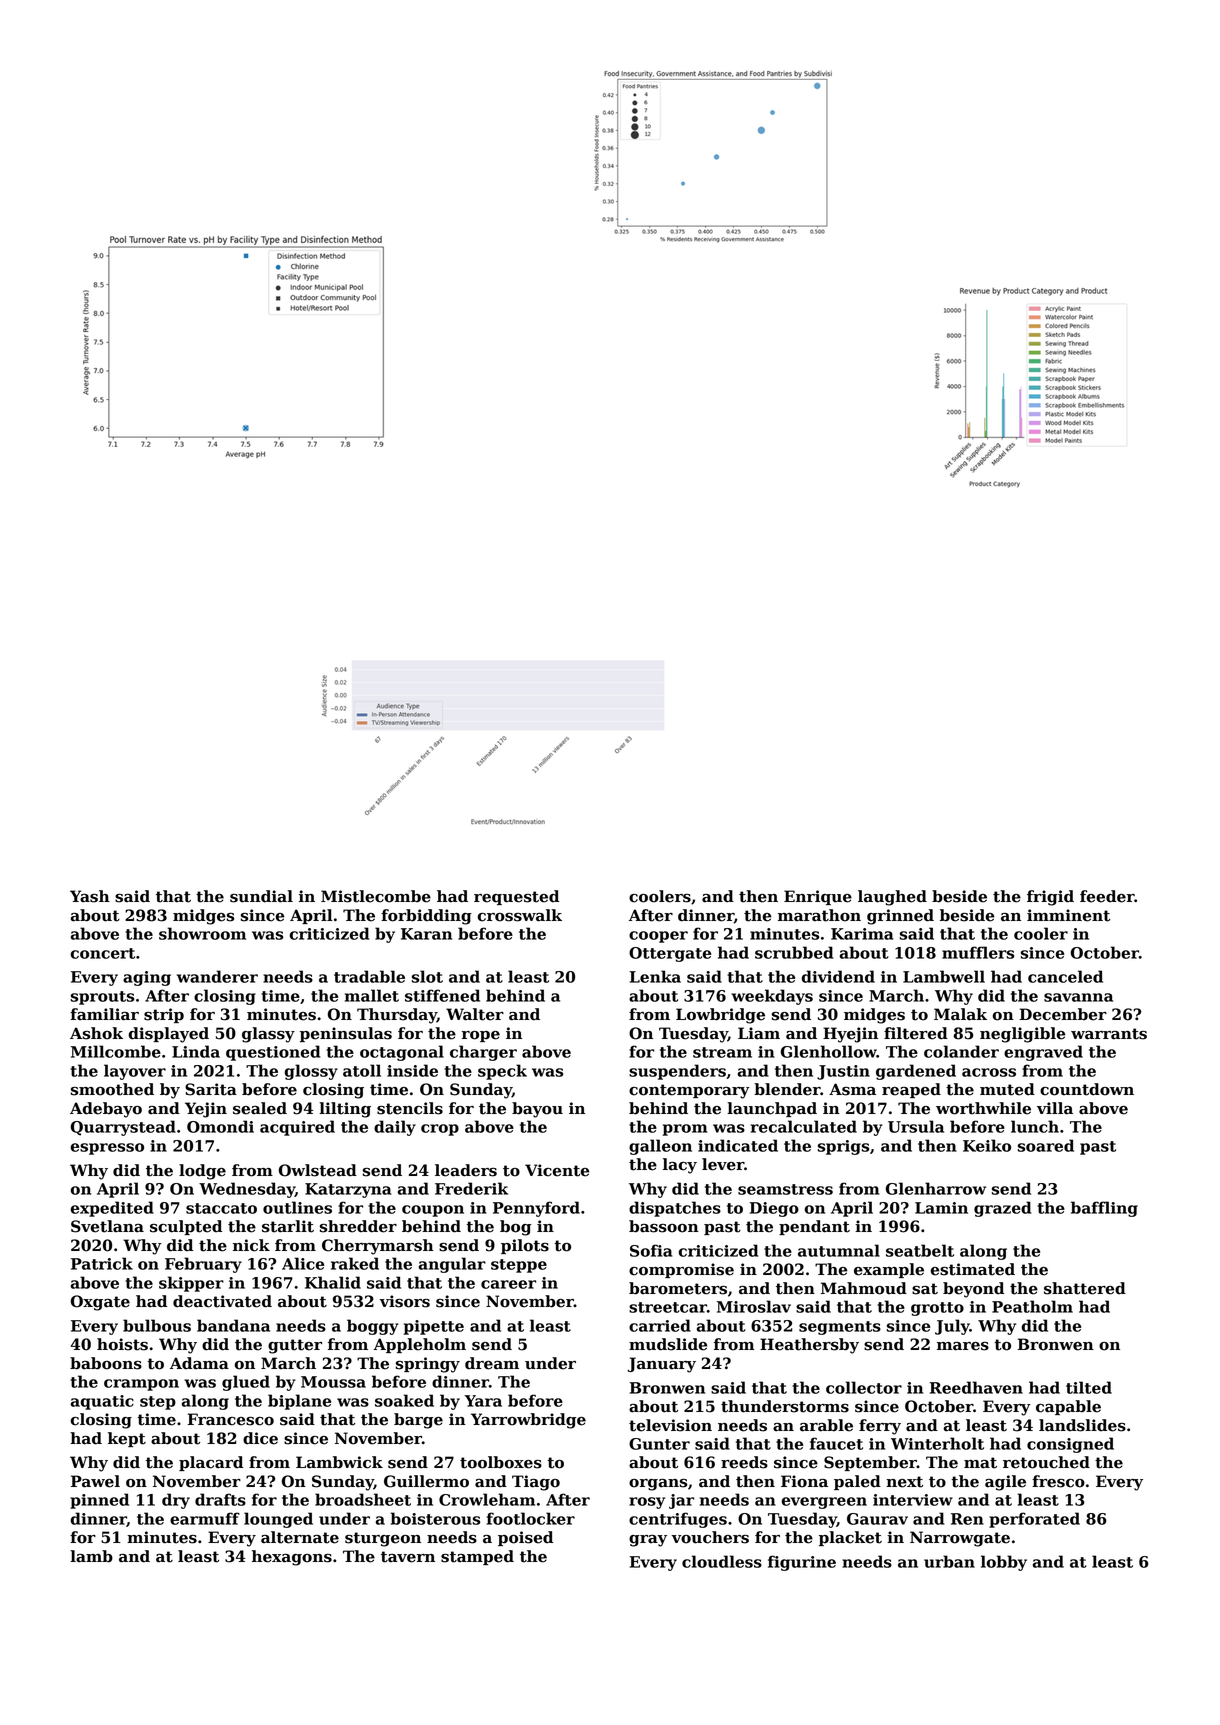 The image size is (1220, 1725). Describe the element at coordinates (246, 1383) in the screenshot. I see `glued` at that location.
